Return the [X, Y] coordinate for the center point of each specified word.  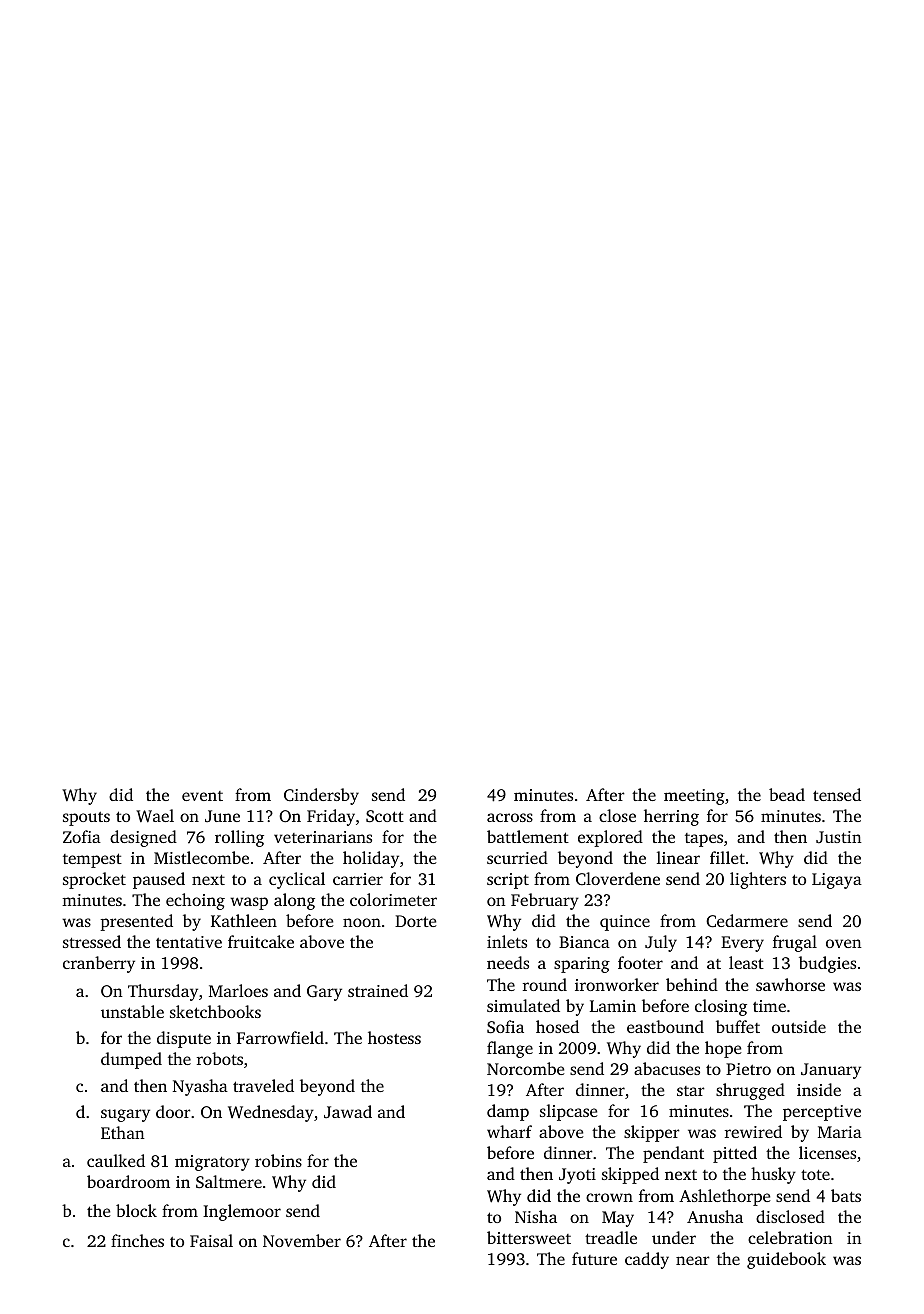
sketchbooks [215, 1011]
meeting [694, 797]
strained [378, 990]
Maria [840, 1132]
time [769, 1006]
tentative [189, 942]
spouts [86, 819]
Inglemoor [242, 1212]
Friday [331, 817]
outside [799, 1026]
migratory [212, 1163]
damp [508, 1112]
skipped [630, 1175]
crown [609, 1197]
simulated [523, 1005]
